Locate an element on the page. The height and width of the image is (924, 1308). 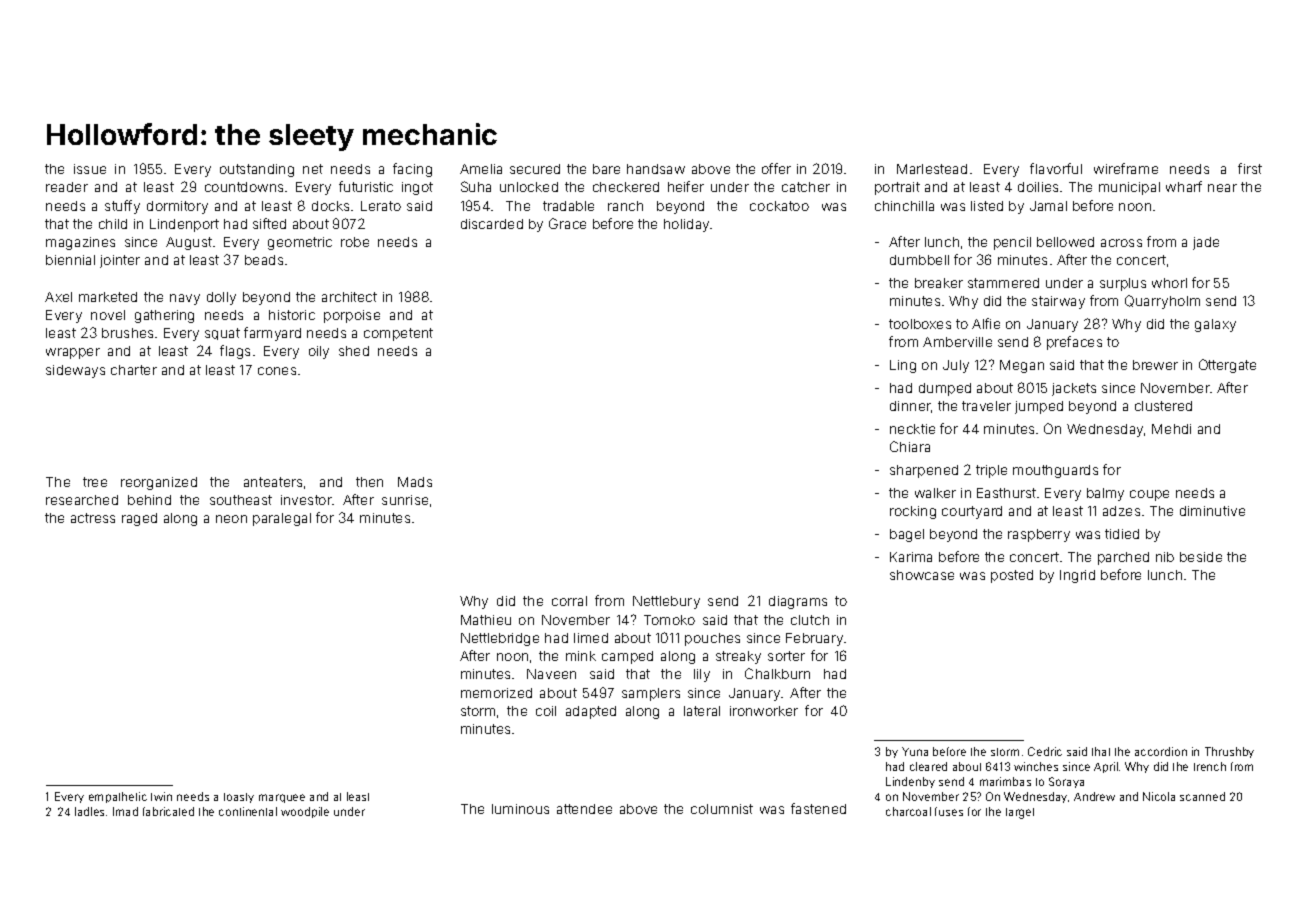
municipal is located at coordinates (1129, 188).
